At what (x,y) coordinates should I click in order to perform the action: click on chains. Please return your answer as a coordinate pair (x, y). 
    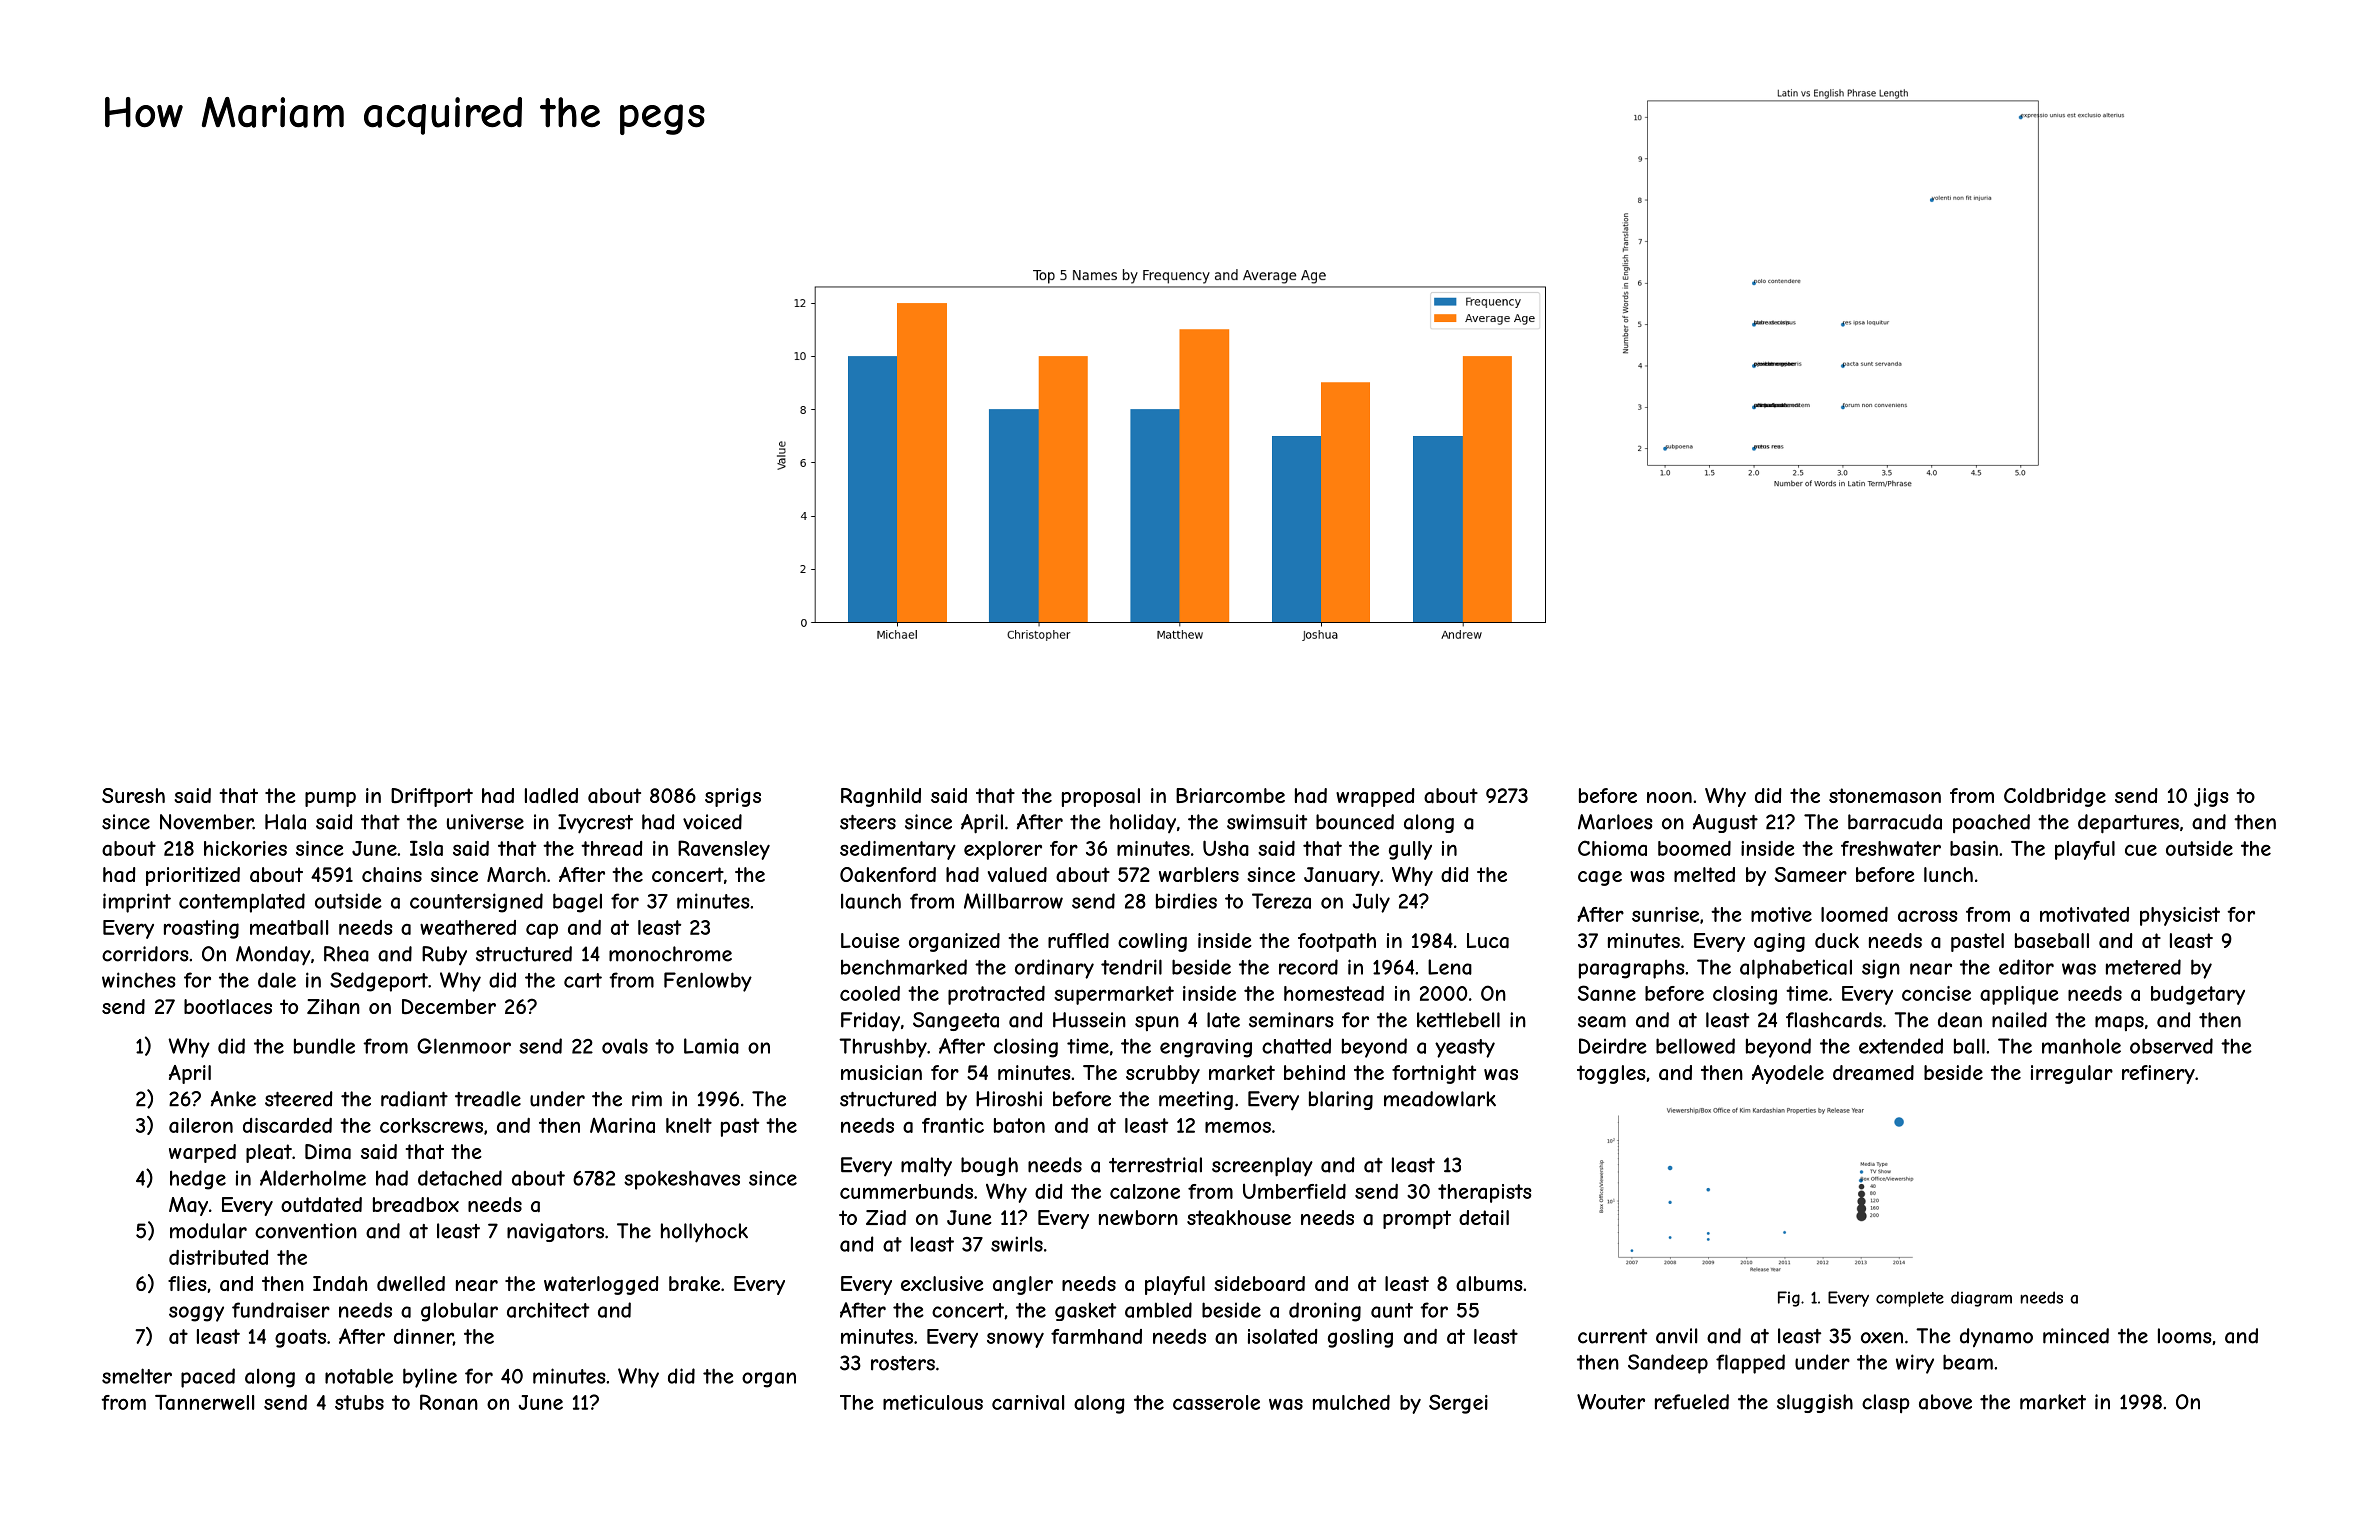
    Looking at the image, I should click on (392, 875).
